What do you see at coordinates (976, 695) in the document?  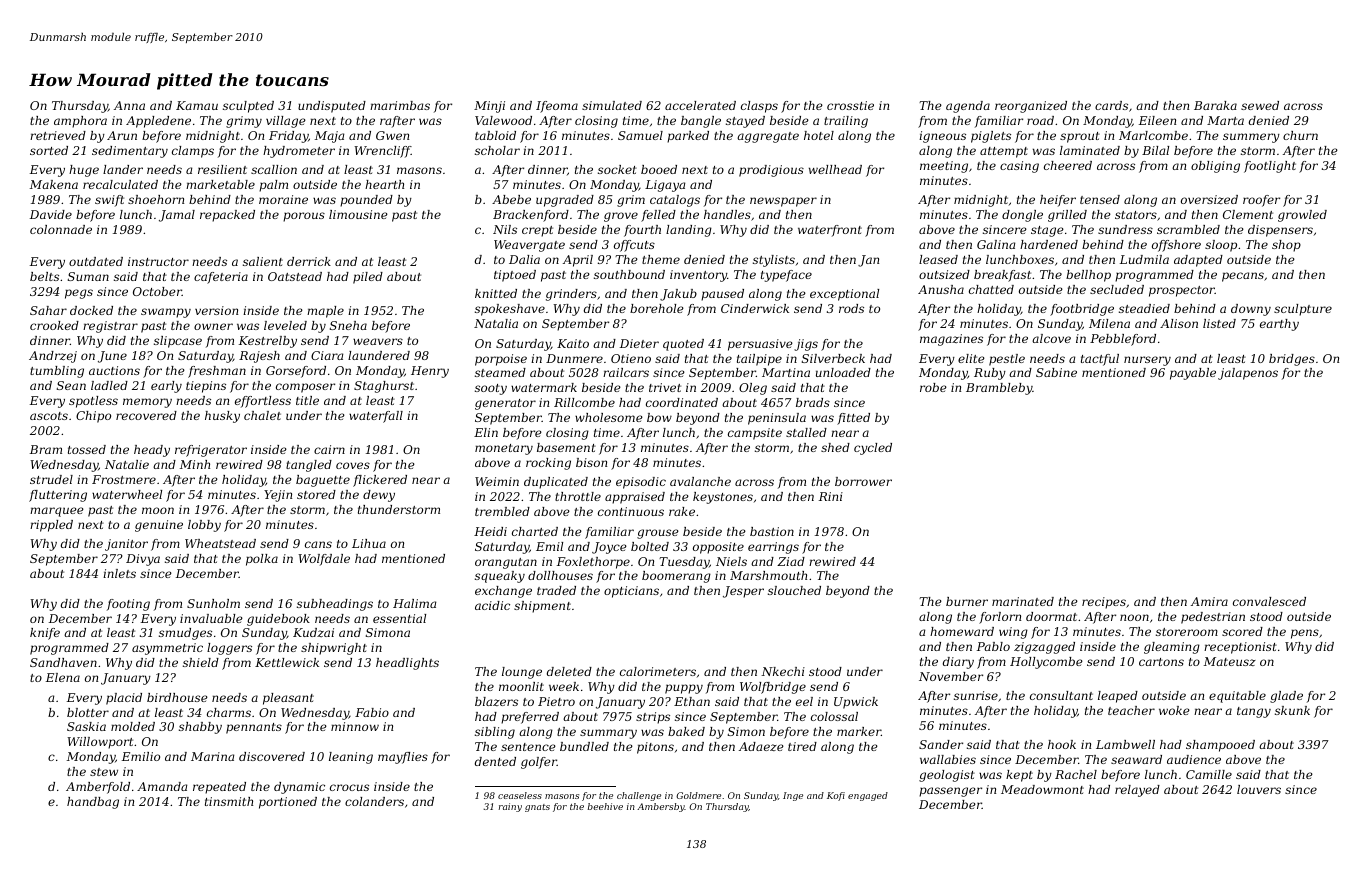 I see `sunrise` at bounding box center [976, 695].
